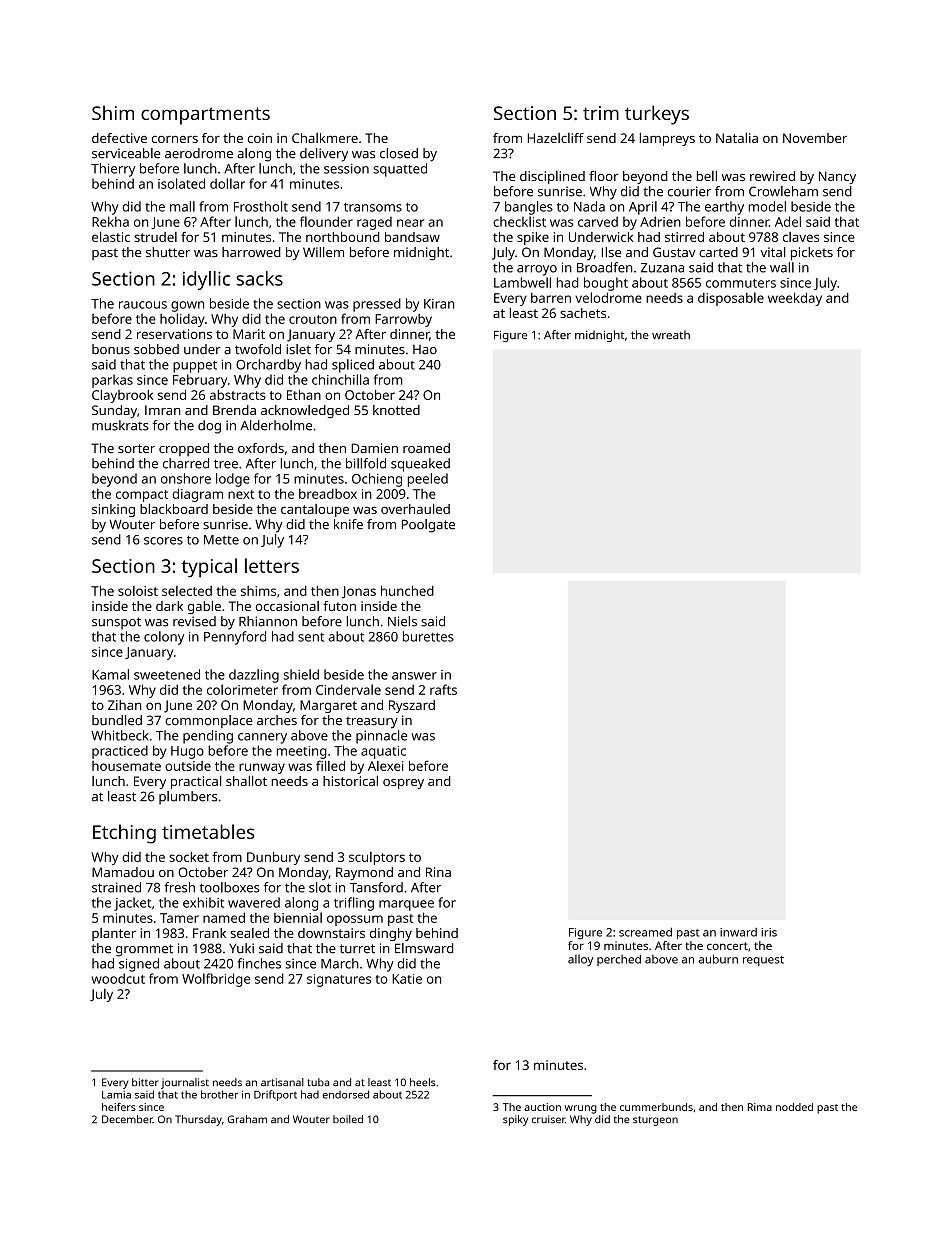  I want to click on muskrats, so click(120, 425).
